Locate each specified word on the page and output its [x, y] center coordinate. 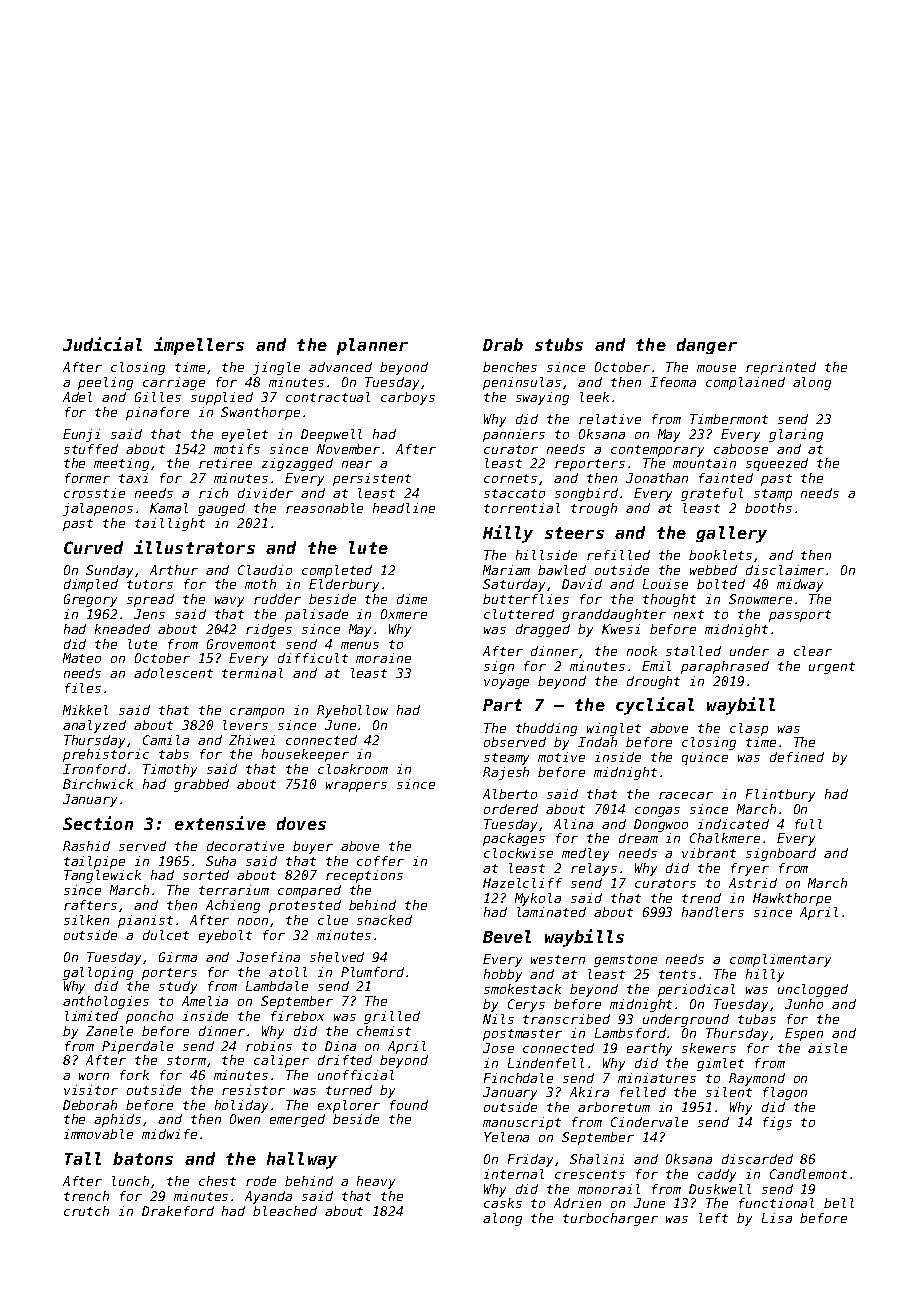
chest [217, 1181]
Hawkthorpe [792, 899]
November [348, 449]
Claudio [265, 570]
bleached [285, 1211]
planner [372, 346]
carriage [174, 383]
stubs [559, 344]
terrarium [234, 890]
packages [514, 839]
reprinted [781, 368]
